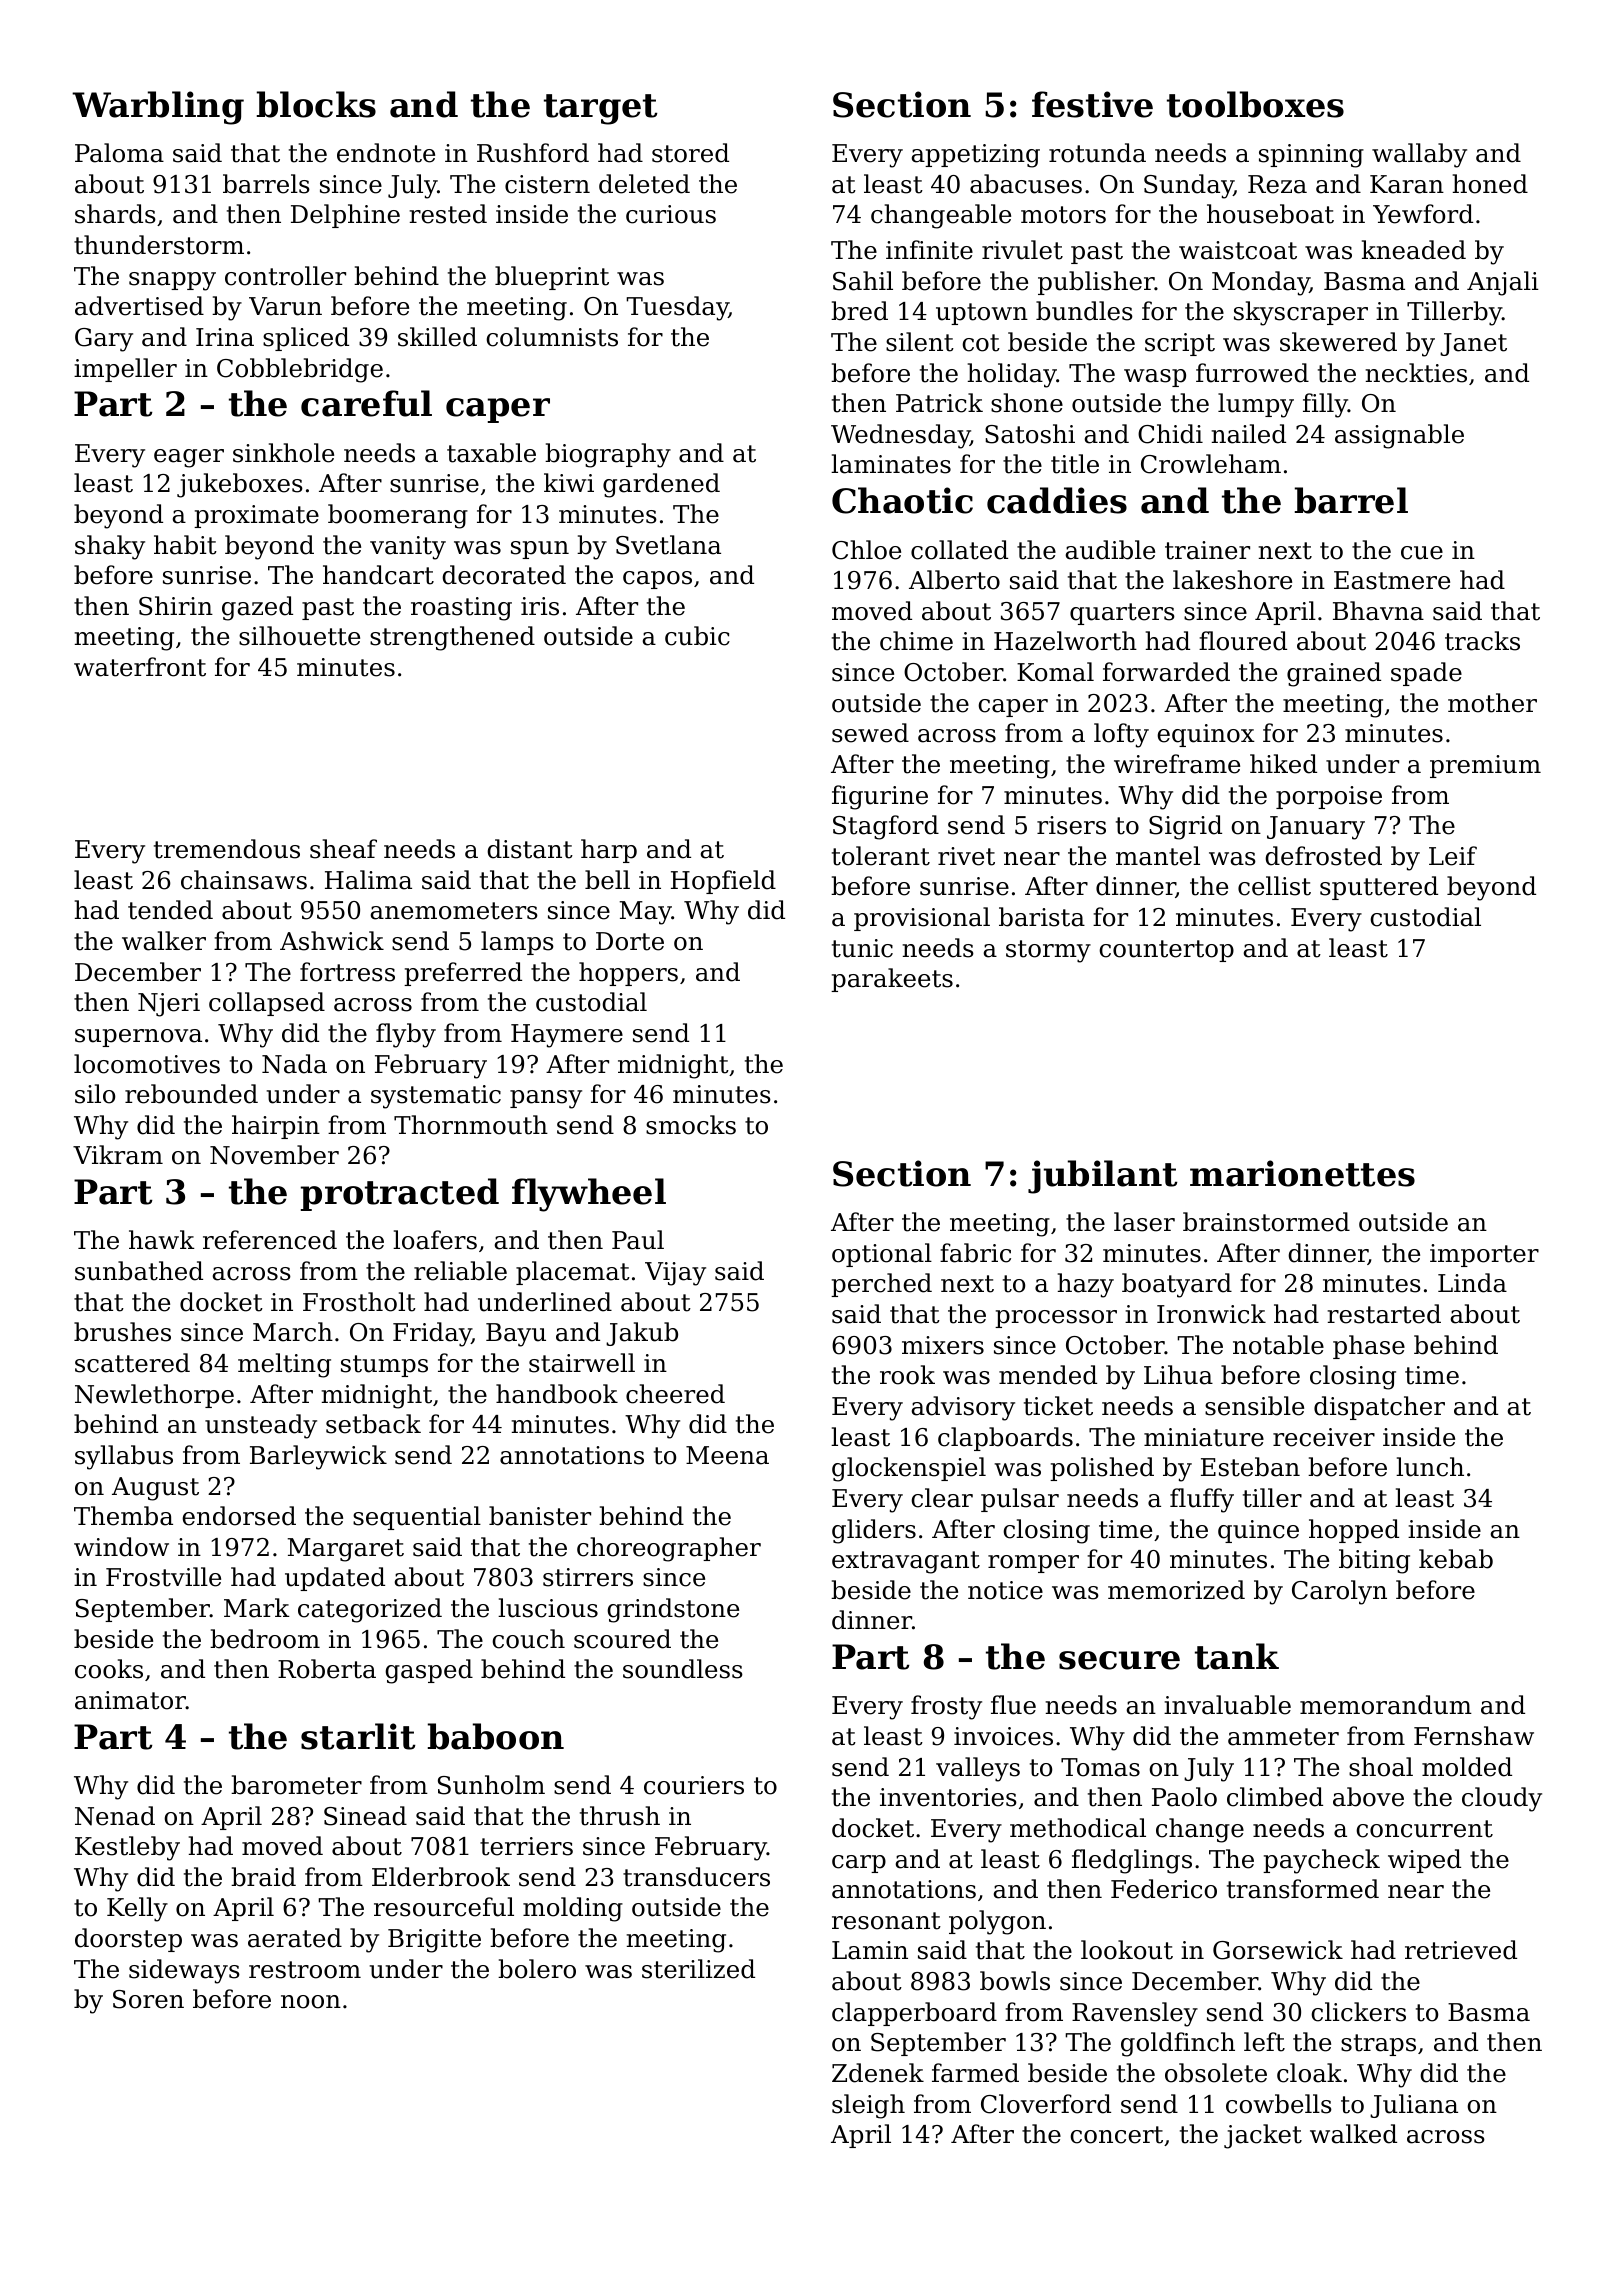 Image resolution: width=1620 pixels, height=2292 pixels. Describe the element at coordinates (1338, 342) in the document. I see `skewered` at that location.
